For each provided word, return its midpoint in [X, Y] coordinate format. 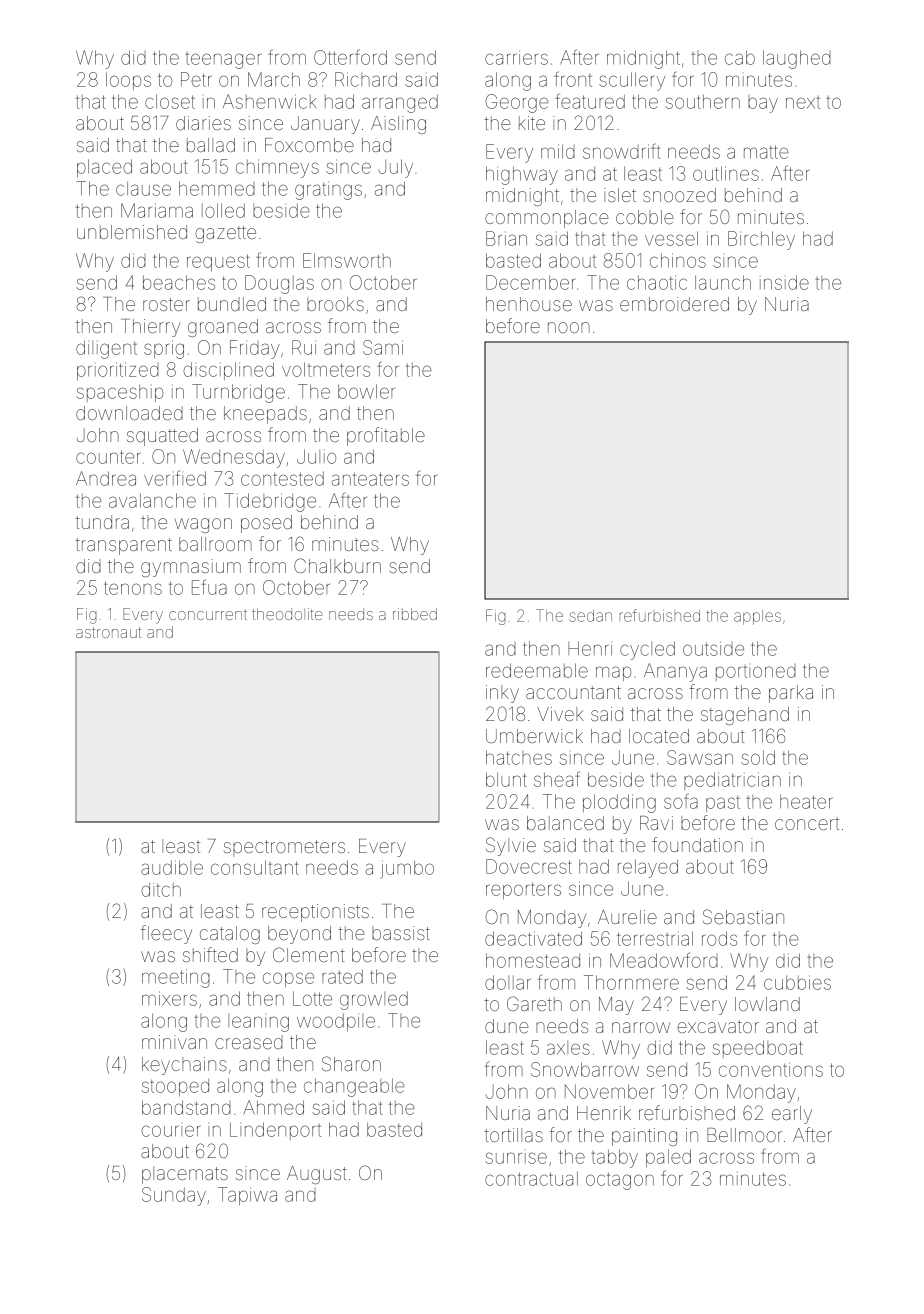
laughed [797, 59]
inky [502, 694]
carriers [516, 57]
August [317, 1175]
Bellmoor [744, 1135]
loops [128, 81]
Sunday [174, 1196]
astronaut [108, 632]
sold [758, 757]
